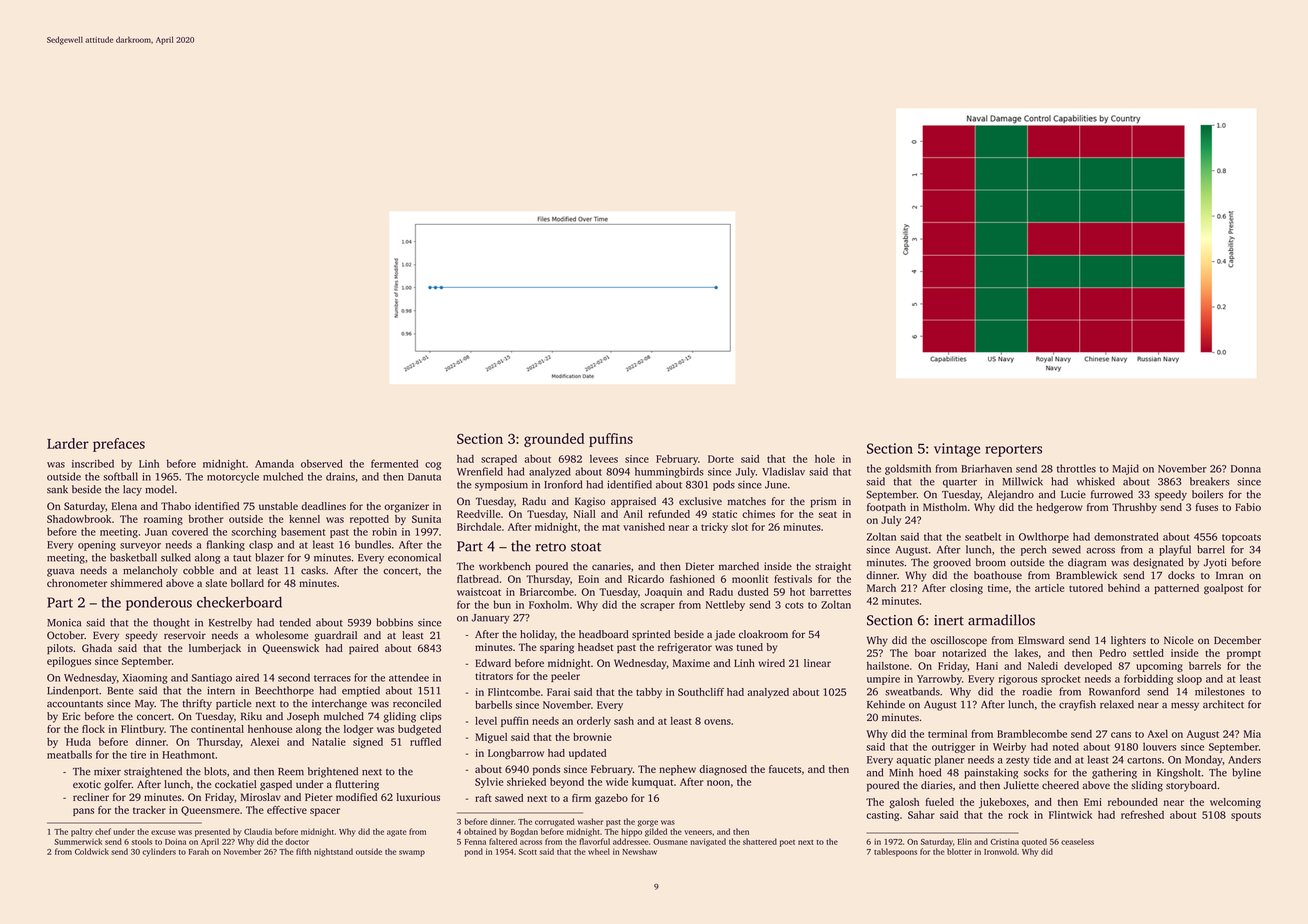 The image size is (1308, 924). Describe the element at coordinates (549, 604) in the screenshot. I see `Foxholm` at that location.
